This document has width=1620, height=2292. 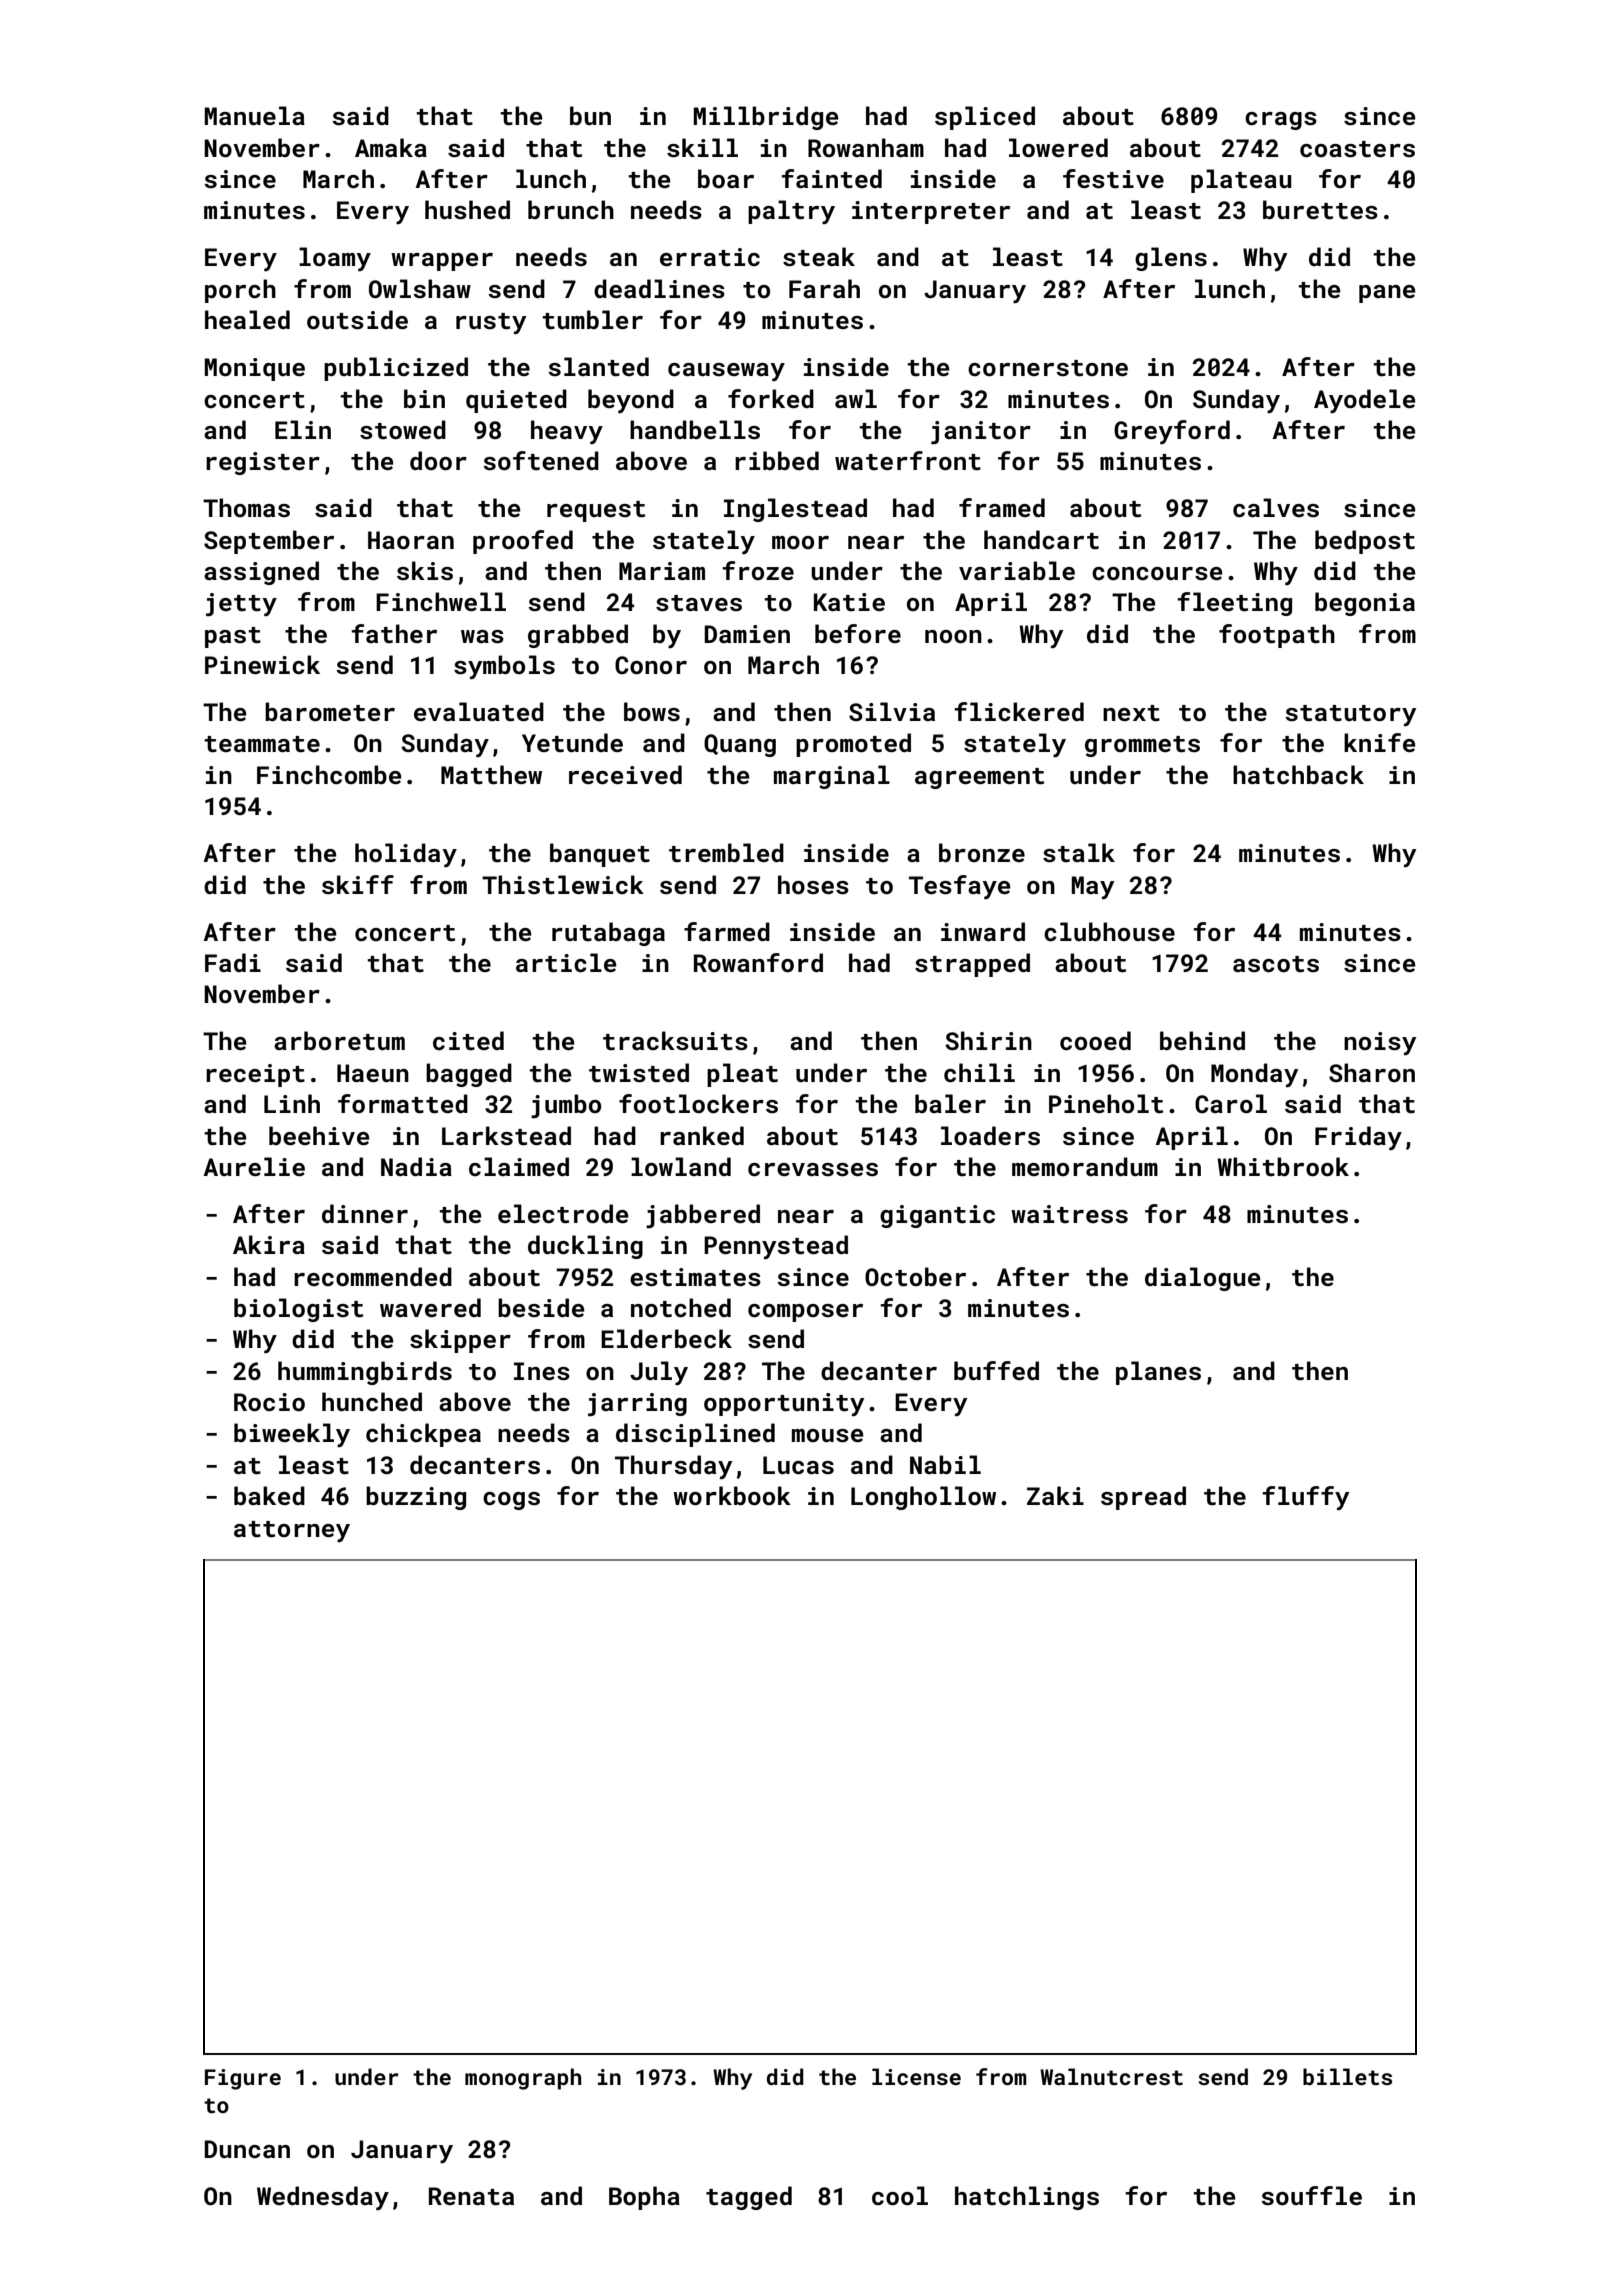 I want to click on buzzing, so click(x=416, y=1498).
